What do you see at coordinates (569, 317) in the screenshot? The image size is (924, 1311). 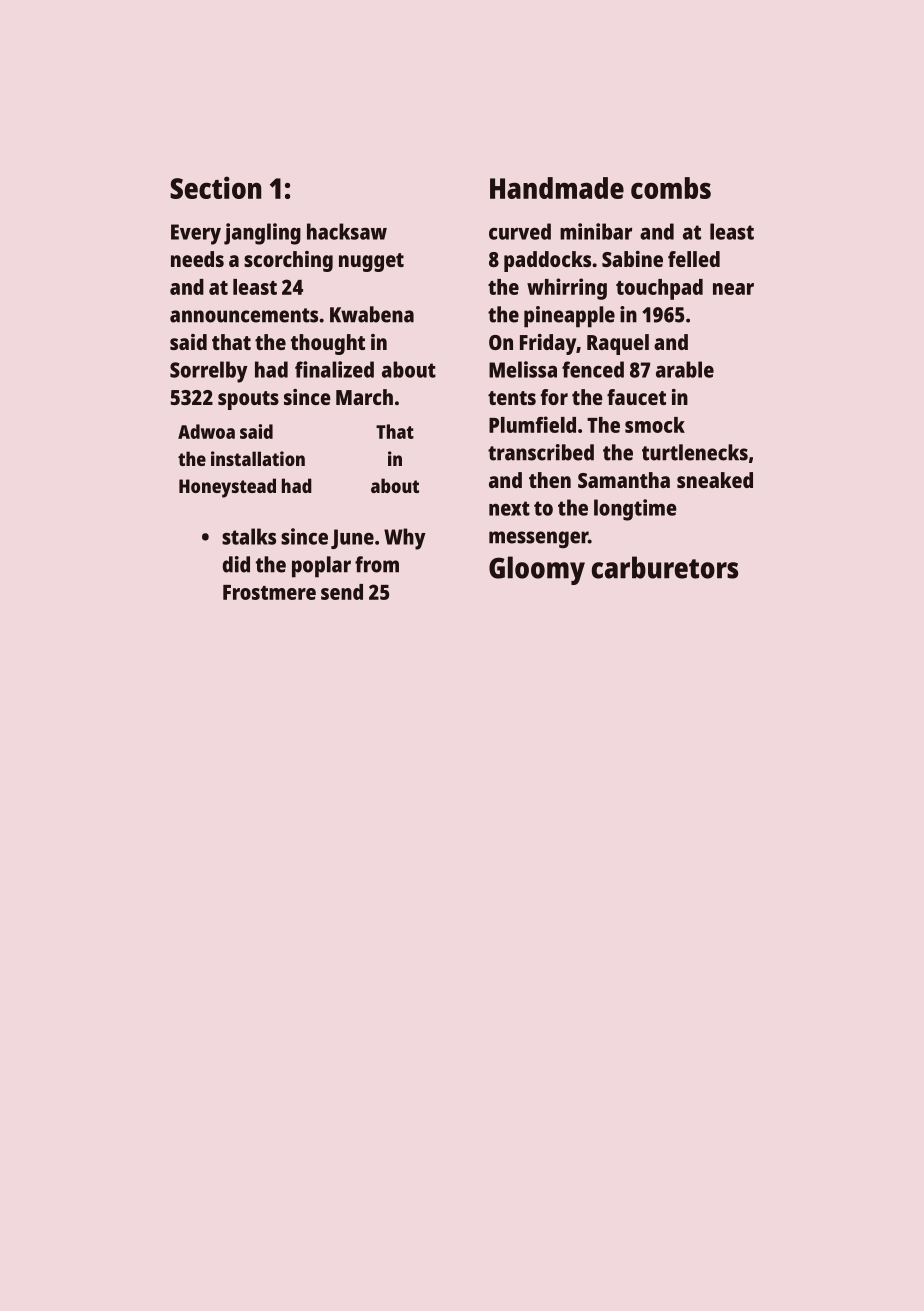 I see `pineapple` at bounding box center [569, 317].
